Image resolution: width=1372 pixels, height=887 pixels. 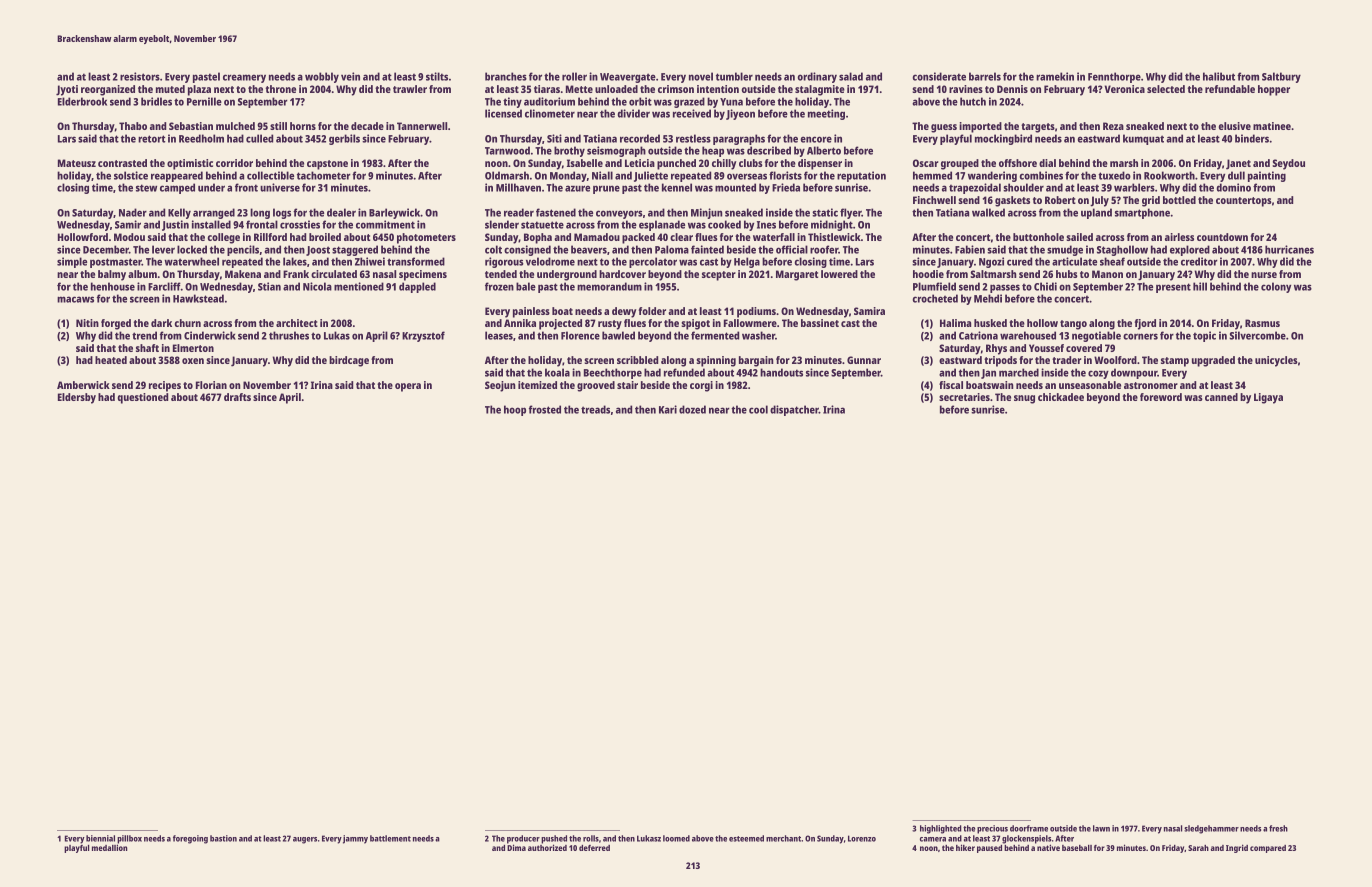 What do you see at coordinates (1274, 90) in the document?
I see `hopper` at bounding box center [1274, 90].
